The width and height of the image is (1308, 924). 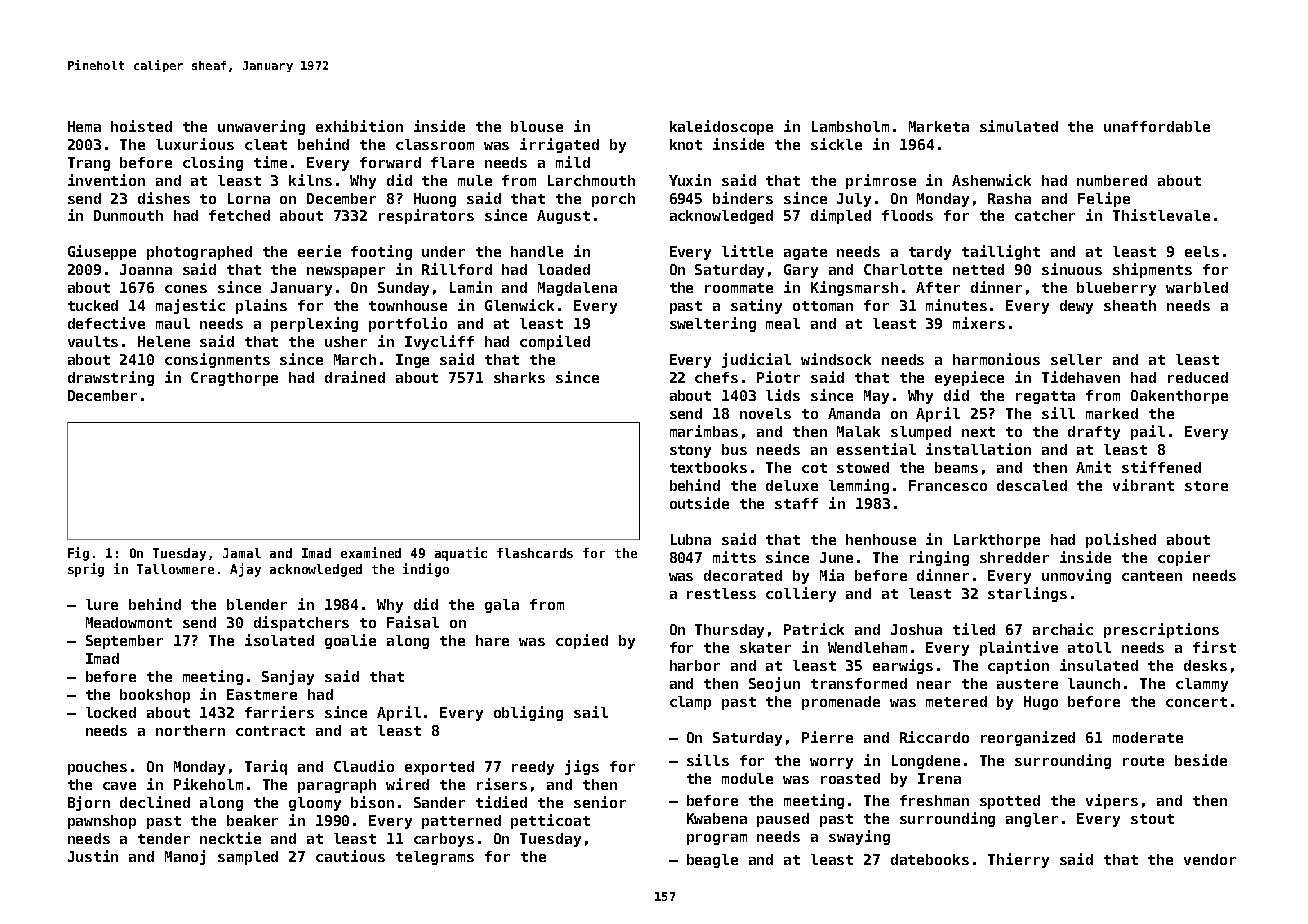 What do you see at coordinates (1143, 485) in the image?
I see `vibrant` at bounding box center [1143, 485].
